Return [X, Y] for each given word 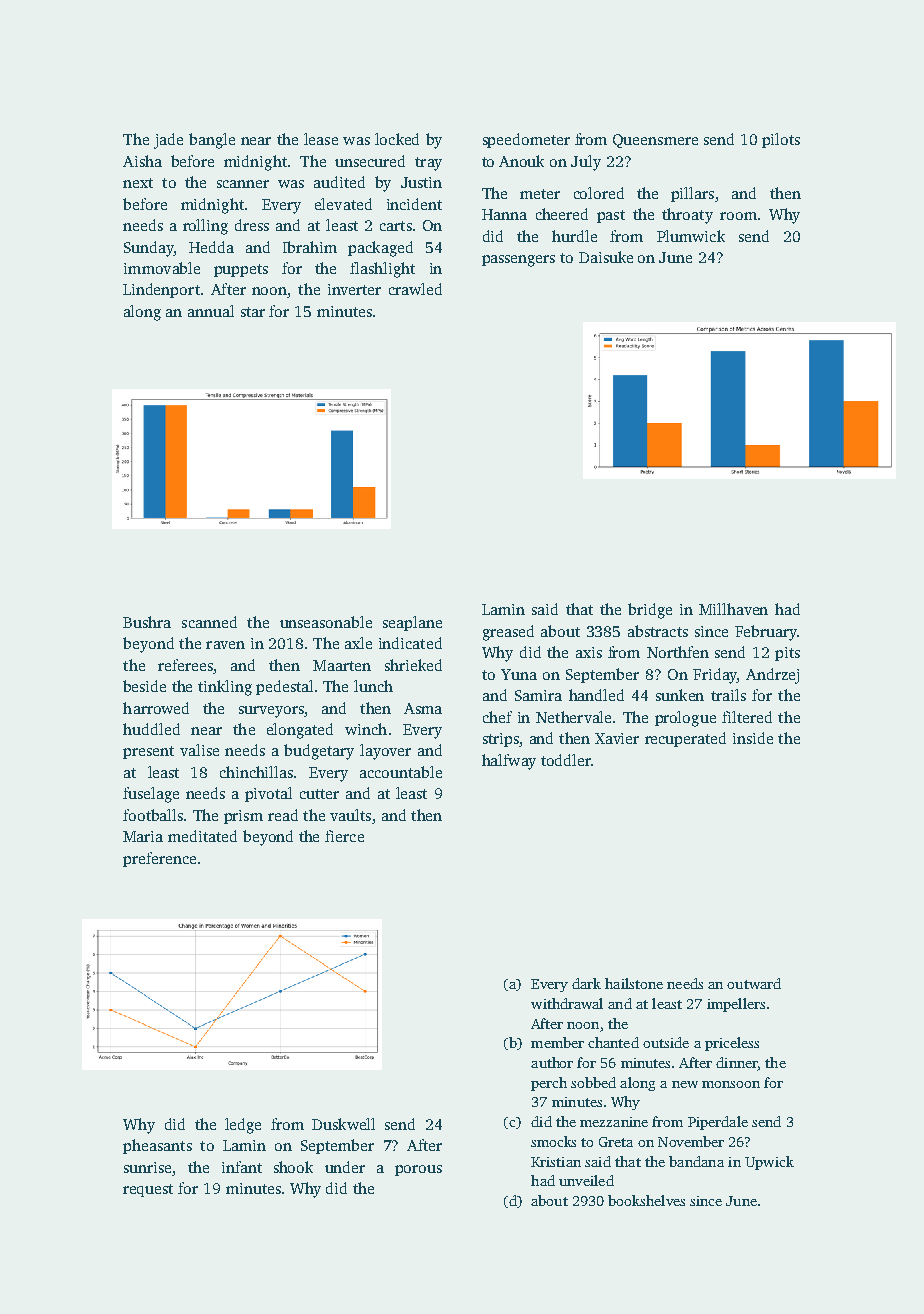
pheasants [157, 1146]
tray [428, 164]
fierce [344, 836]
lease [321, 139]
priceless [732, 1044]
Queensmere [655, 141]
